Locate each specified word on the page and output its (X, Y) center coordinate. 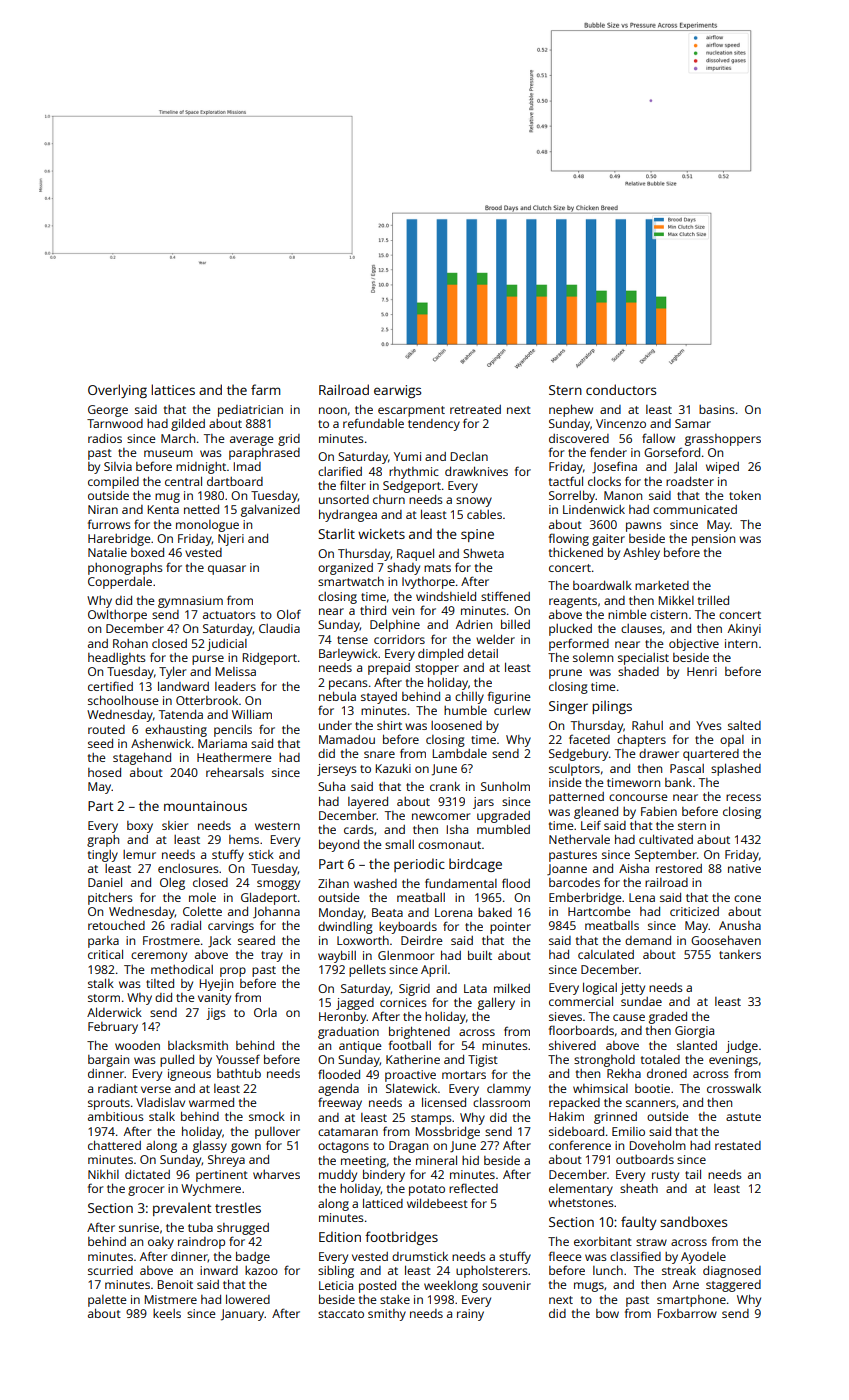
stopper (437, 669)
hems (244, 839)
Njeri (231, 540)
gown (246, 1148)
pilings (612, 707)
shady (403, 569)
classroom (501, 1102)
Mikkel (676, 600)
